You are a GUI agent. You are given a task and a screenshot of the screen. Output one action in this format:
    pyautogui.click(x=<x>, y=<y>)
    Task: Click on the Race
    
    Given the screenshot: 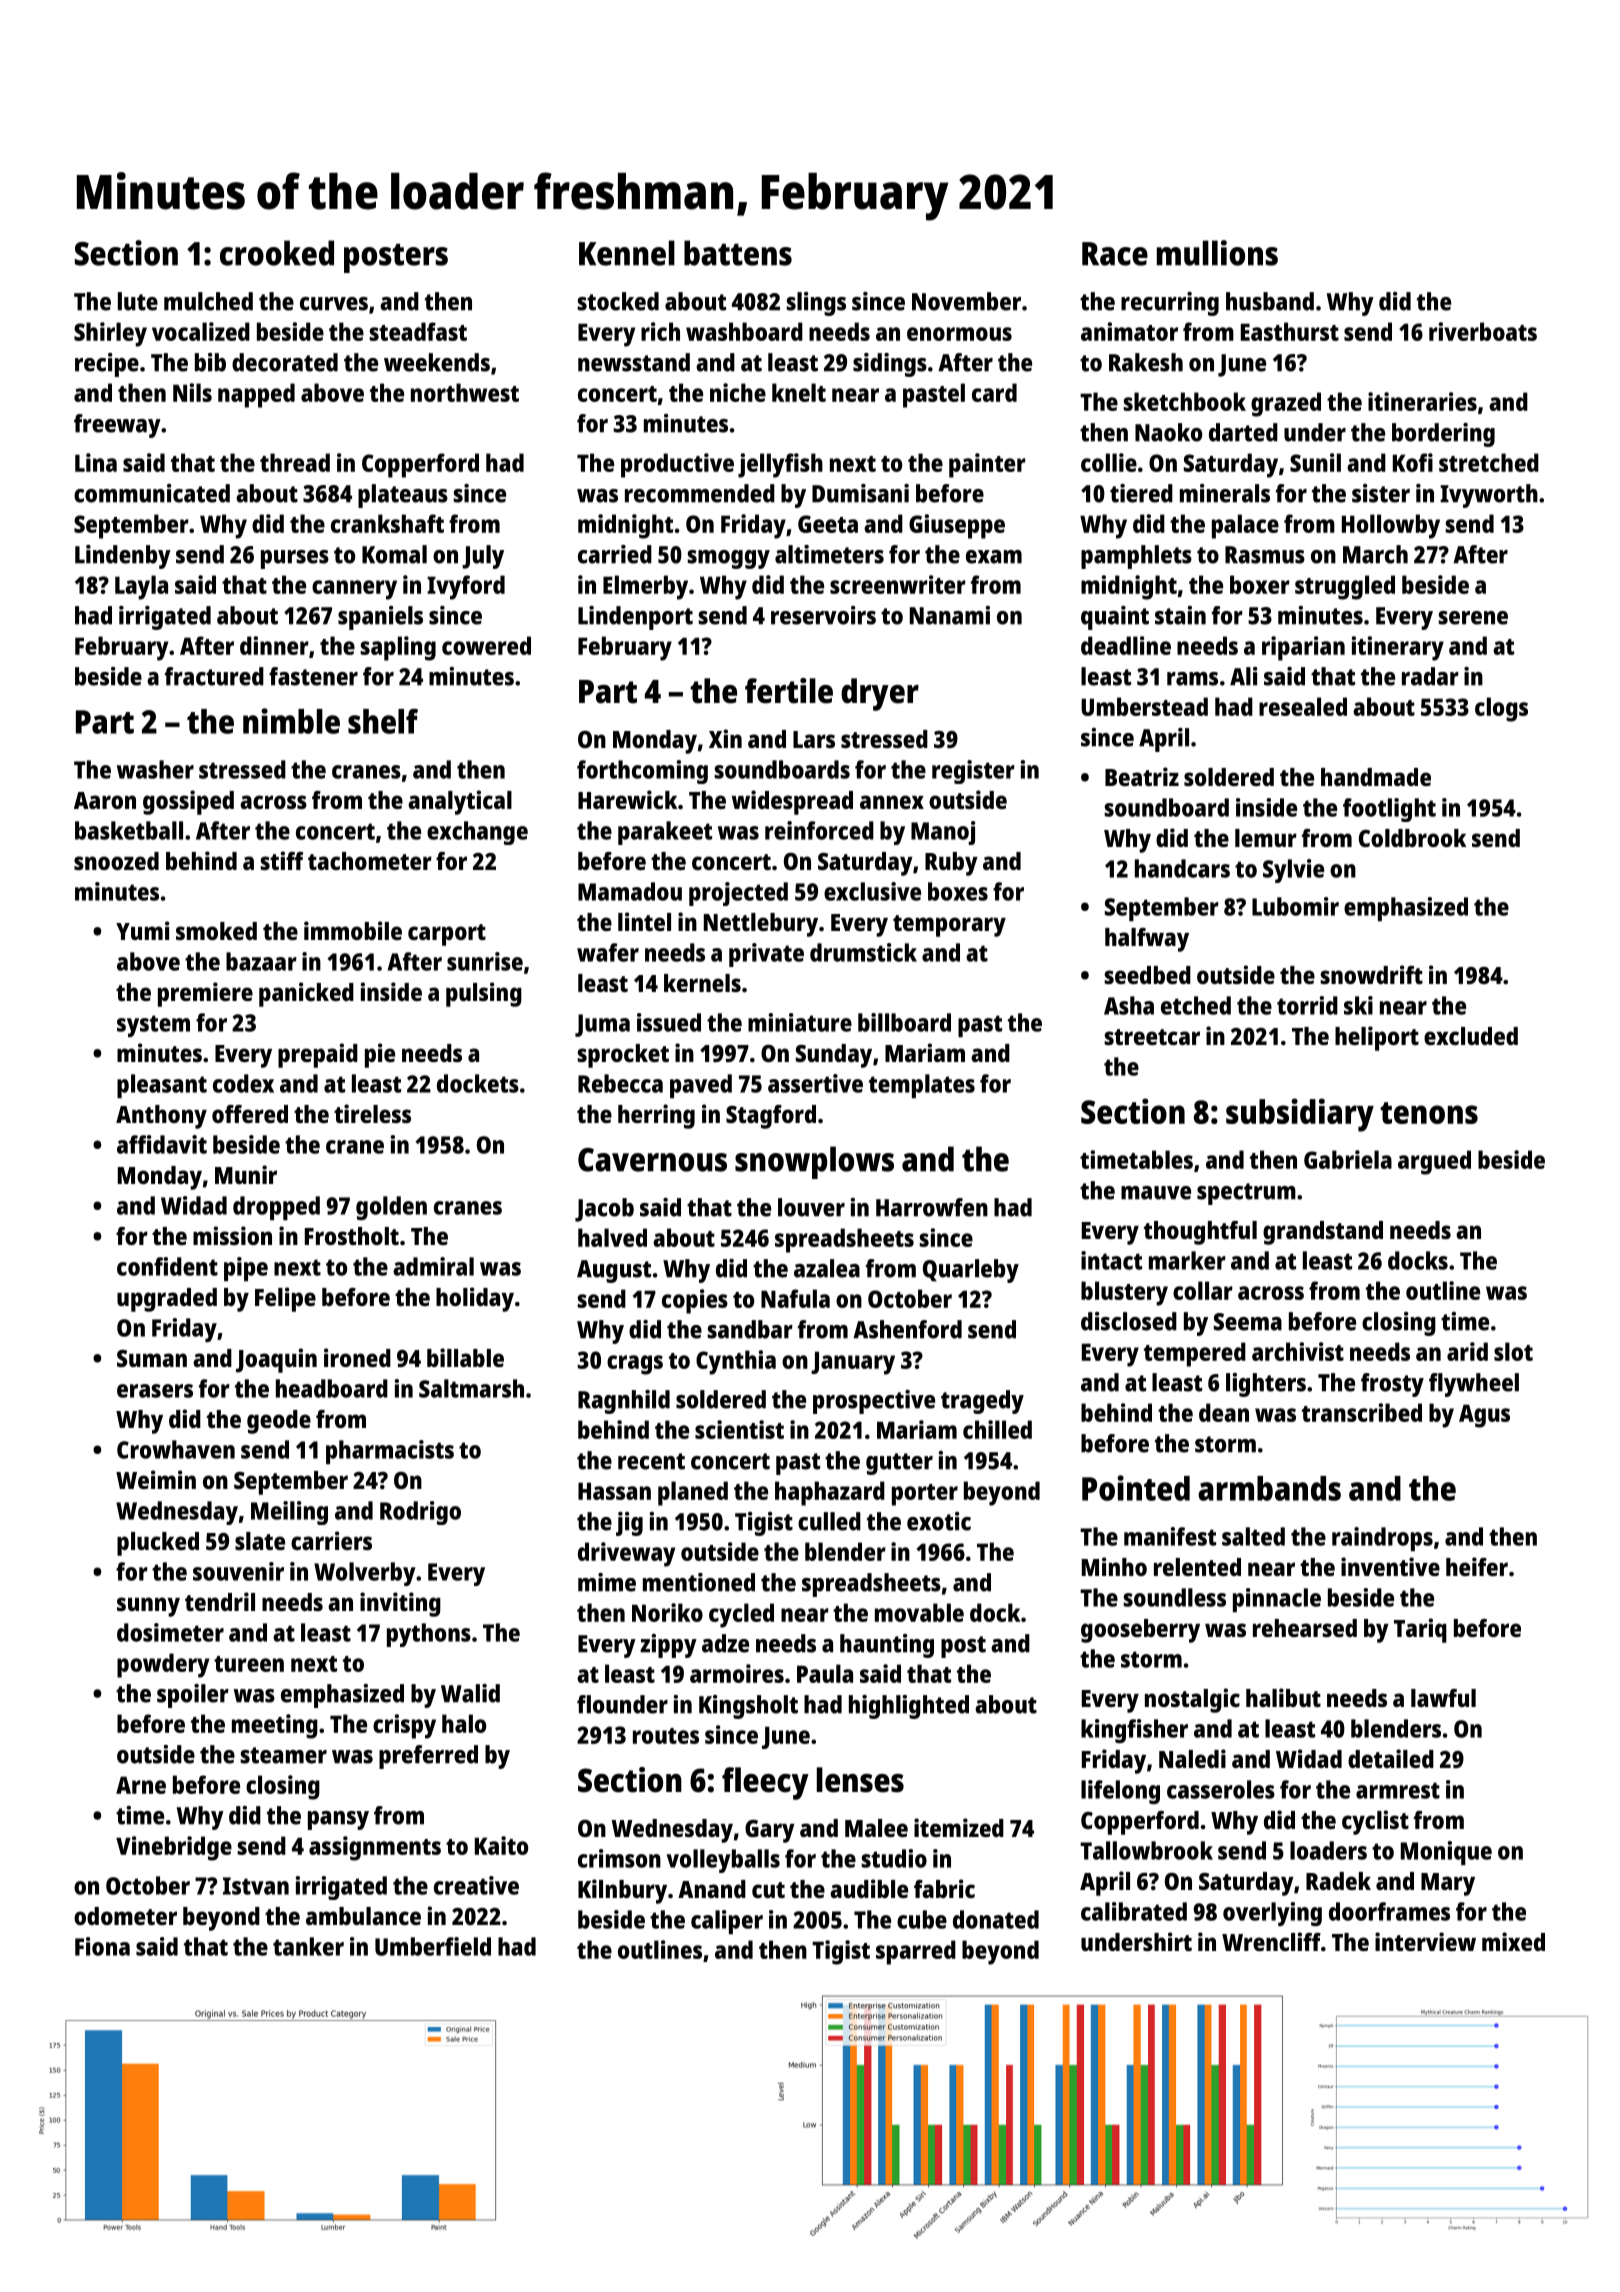 What is the action you would take?
    pyautogui.click(x=1115, y=254)
